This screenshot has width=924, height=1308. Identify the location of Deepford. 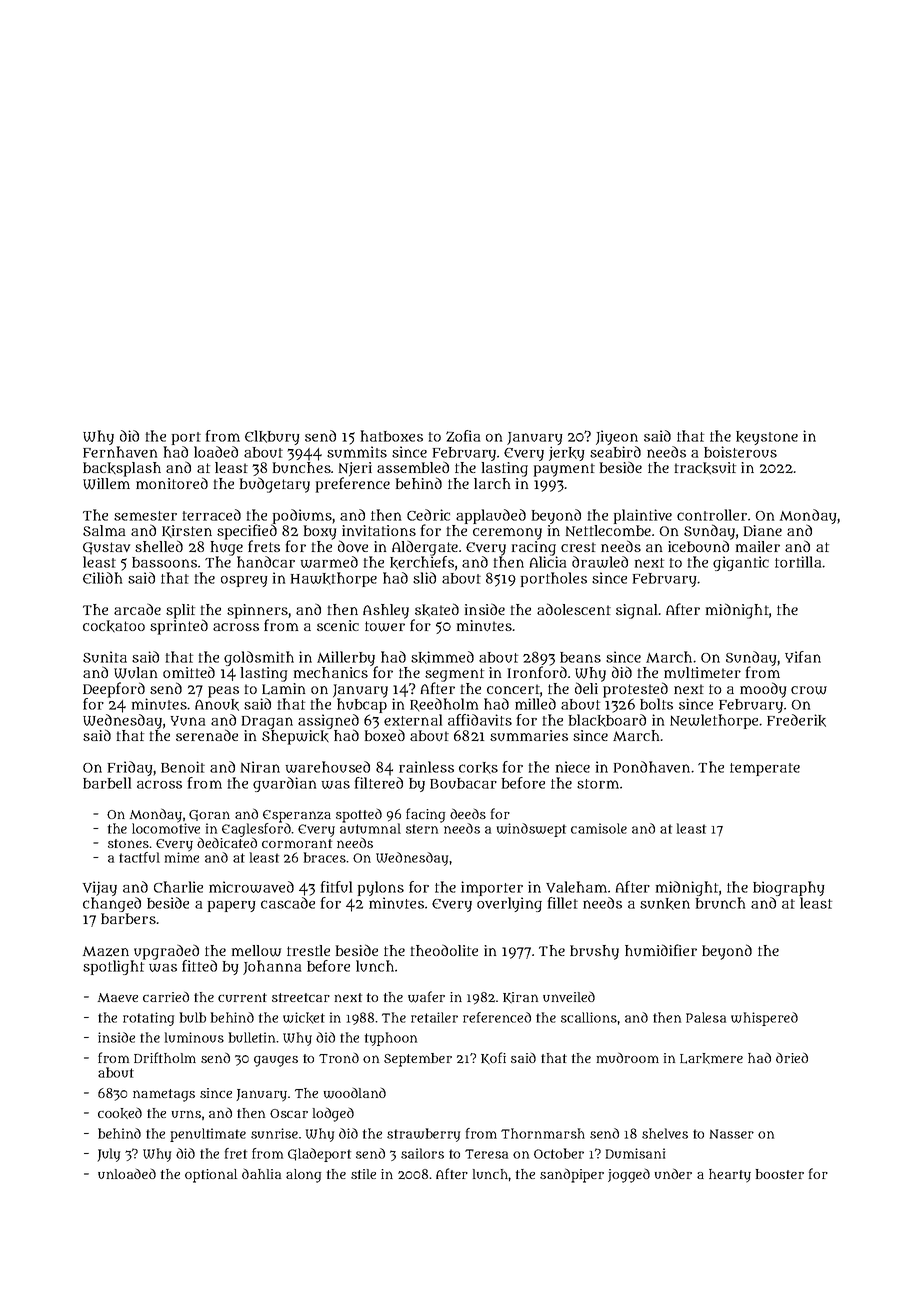
(114, 690).
